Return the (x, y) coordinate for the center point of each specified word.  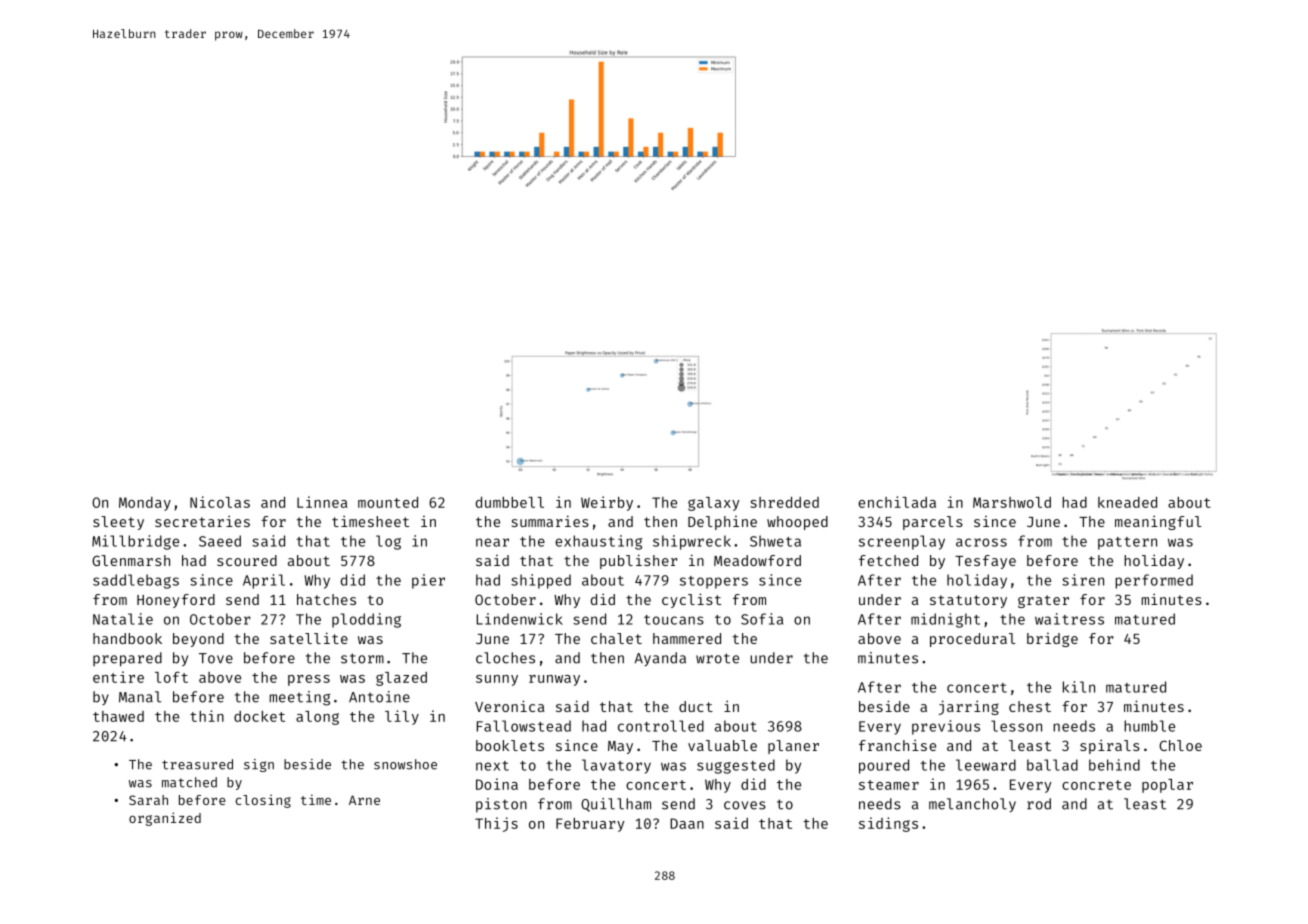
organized (165, 819)
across (981, 542)
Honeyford (176, 601)
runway (554, 680)
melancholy (972, 805)
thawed (118, 716)
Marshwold (1012, 502)
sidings (888, 824)
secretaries (202, 521)
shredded (784, 502)
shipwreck (692, 542)
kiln (1079, 687)
